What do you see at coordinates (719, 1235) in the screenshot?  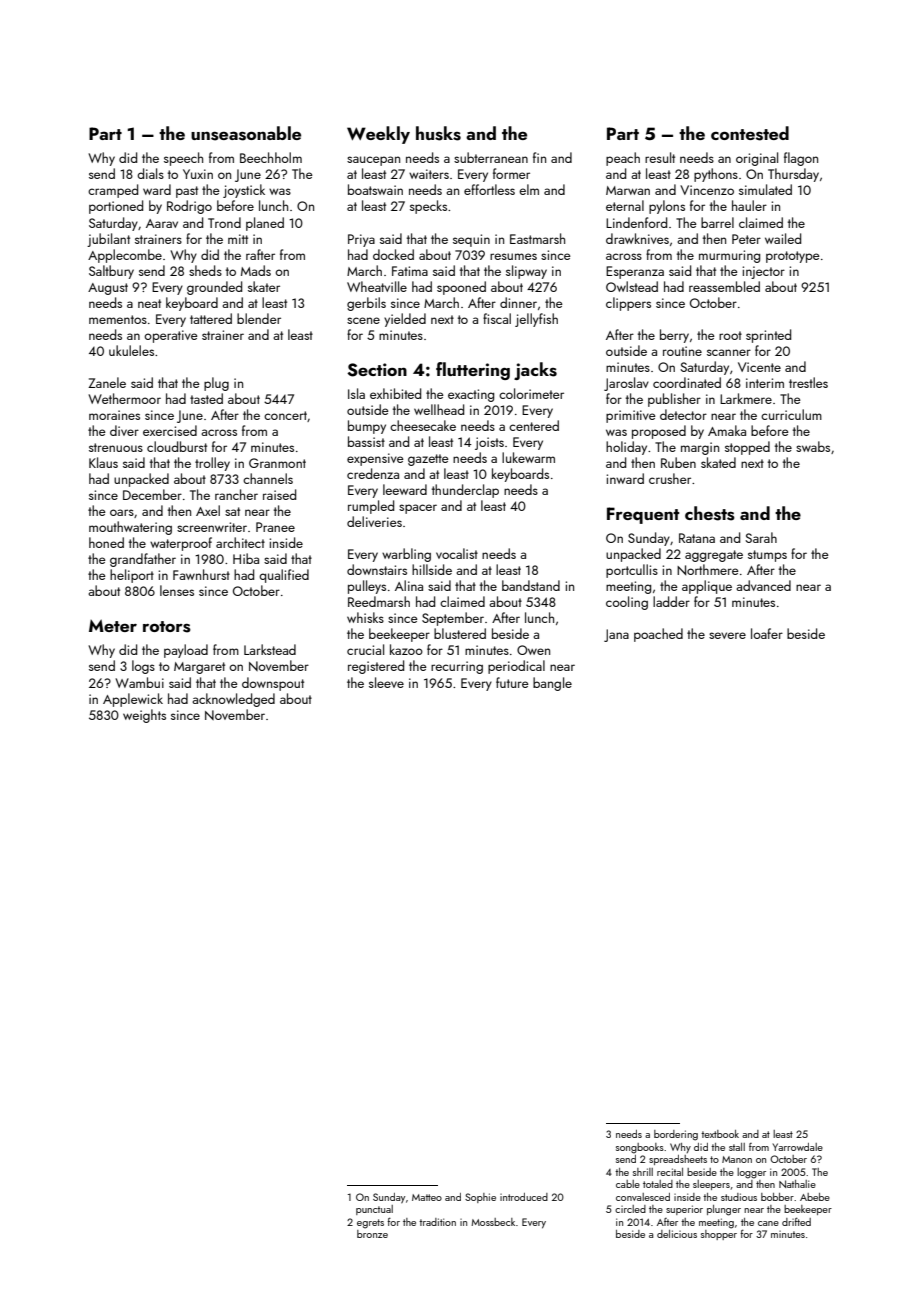 I see `shopper` at bounding box center [719, 1235].
